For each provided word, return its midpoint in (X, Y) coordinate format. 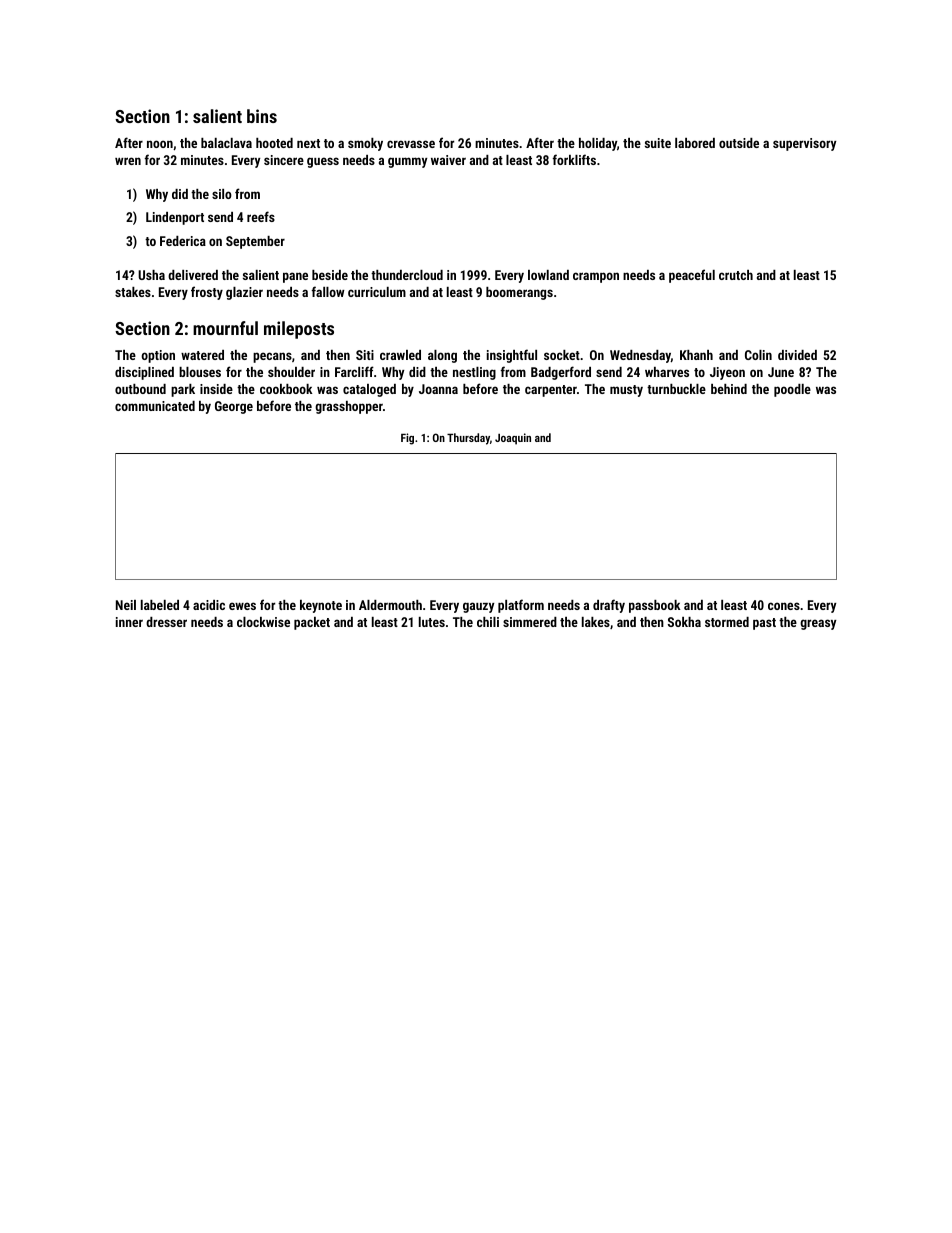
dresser (166, 622)
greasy (818, 624)
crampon (596, 277)
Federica (183, 241)
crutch (736, 275)
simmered (530, 622)
